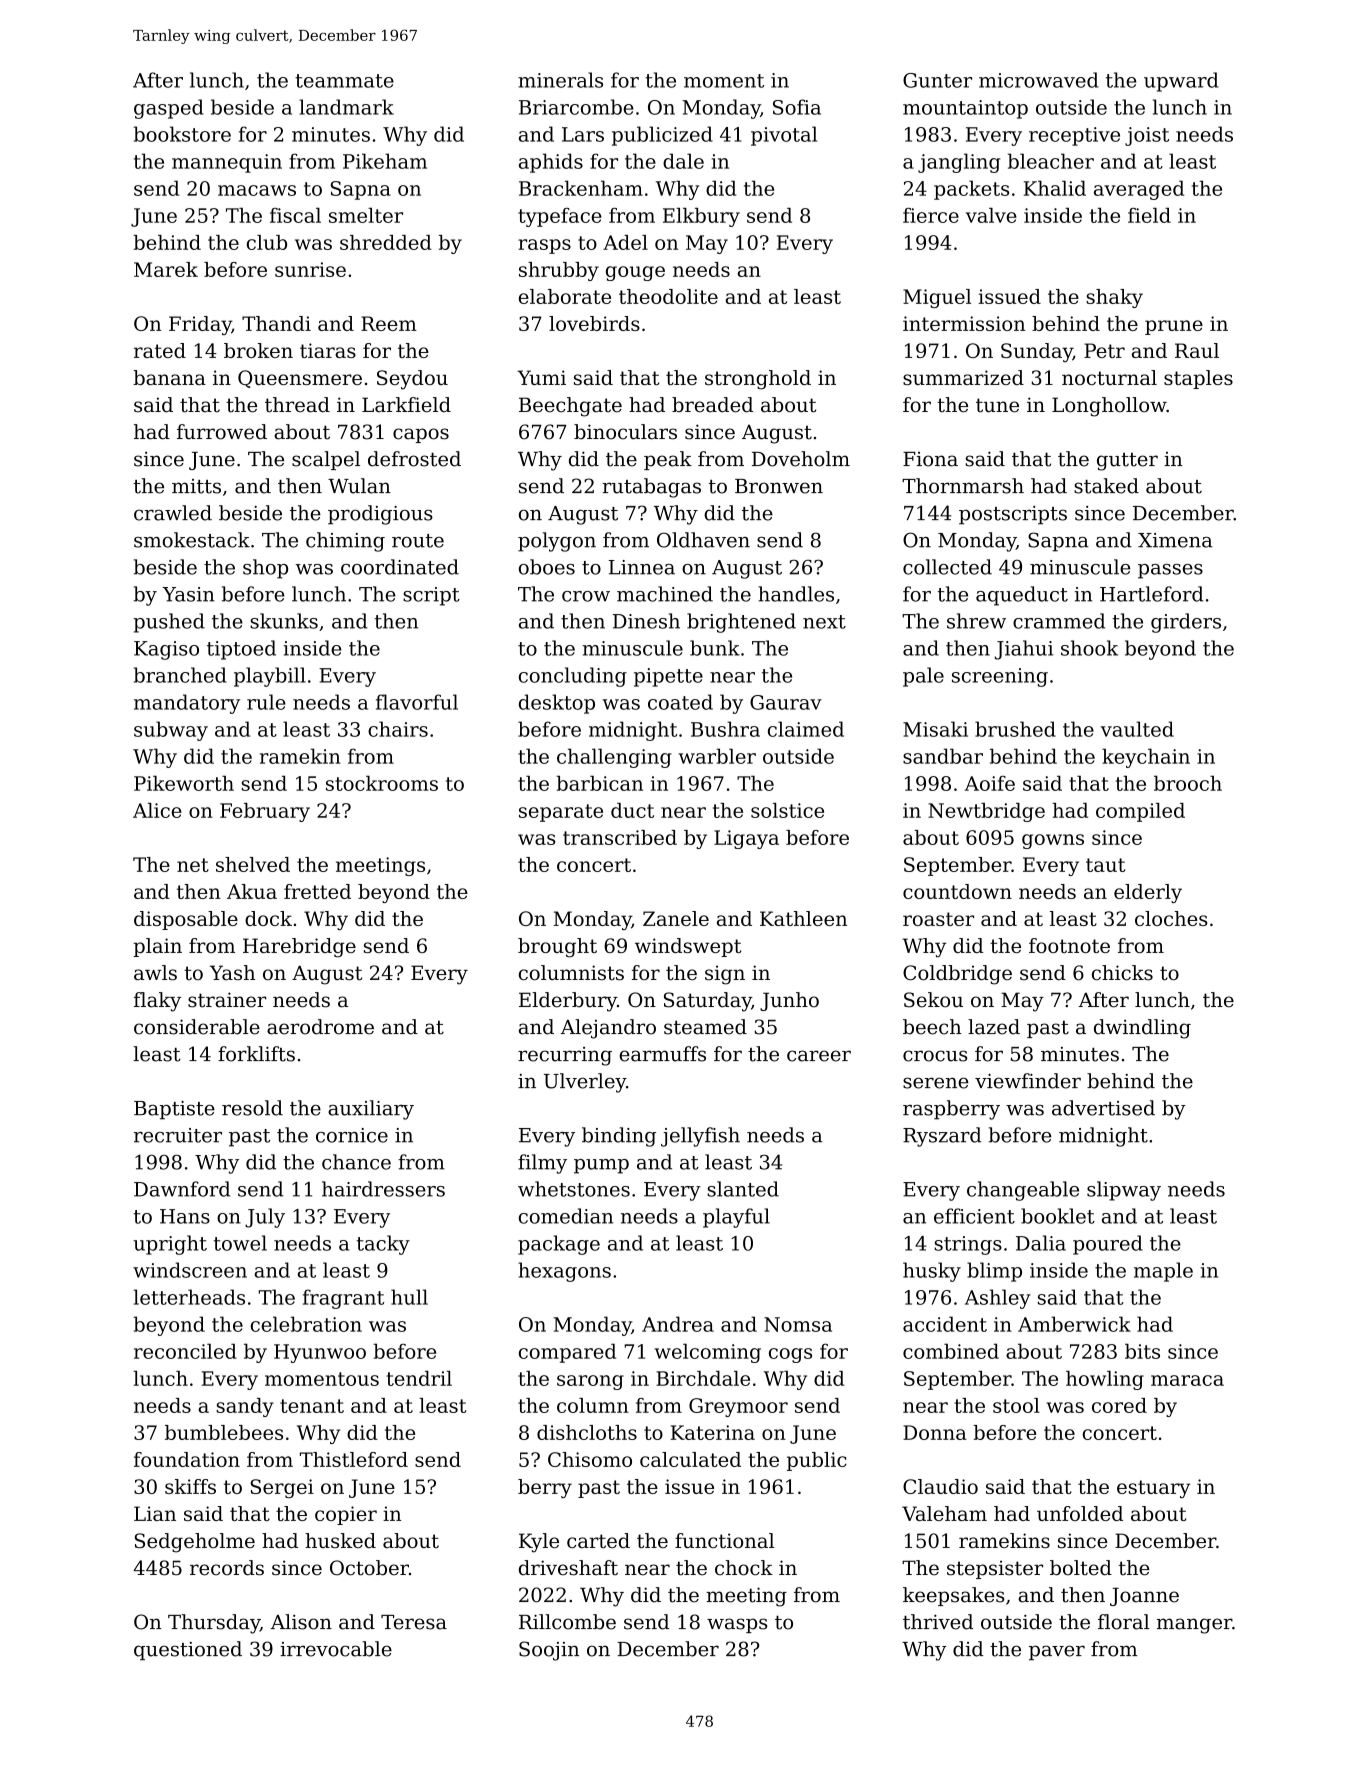 Image resolution: width=1371 pixels, height=1774 pixels. I want to click on July, so click(265, 1218).
